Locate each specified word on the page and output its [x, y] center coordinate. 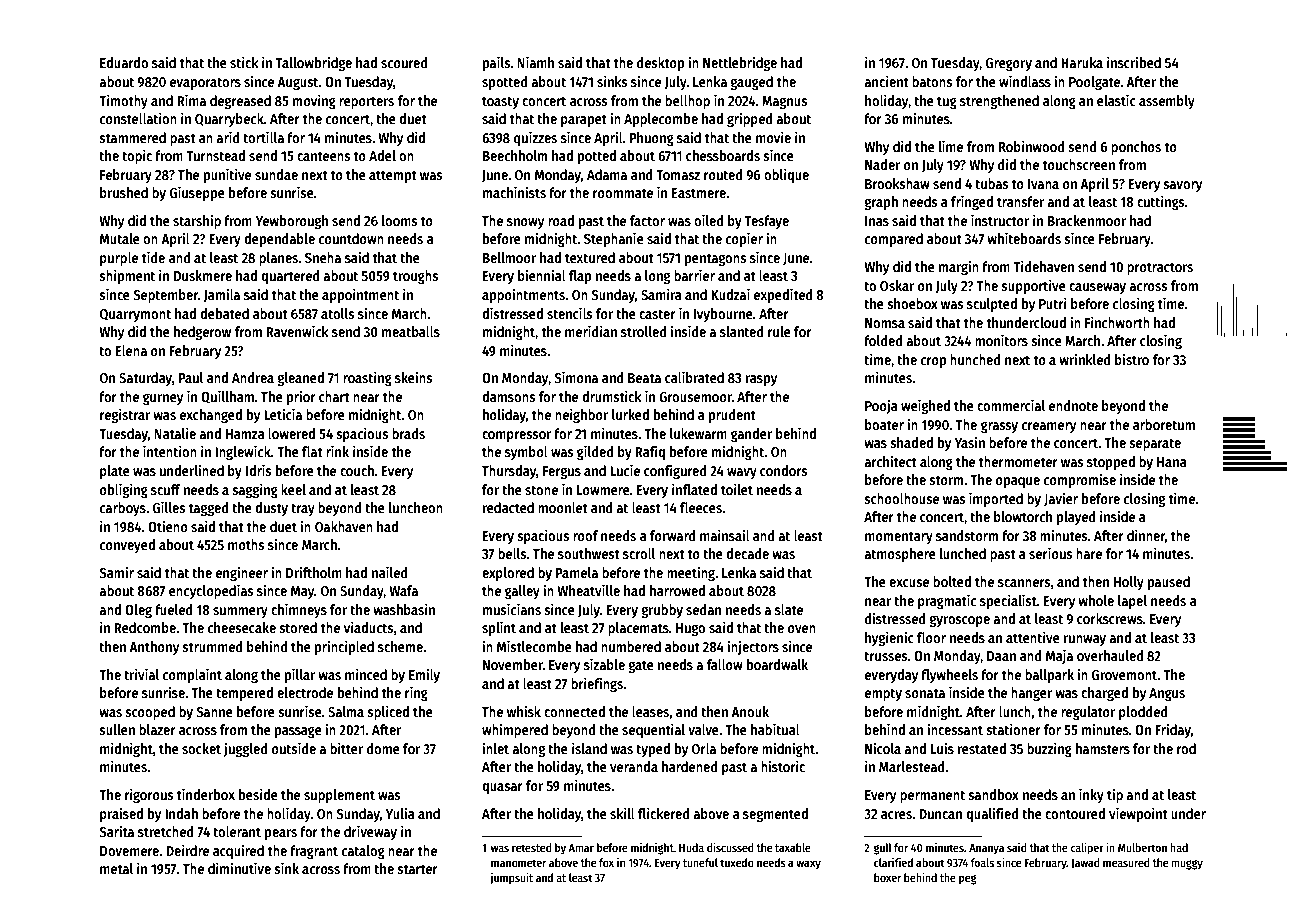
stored [298, 627]
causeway [1097, 288]
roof [585, 535]
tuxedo [737, 862]
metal [116, 868]
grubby [662, 611]
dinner [1146, 535]
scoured [404, 62]
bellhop [687, 102]
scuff [165, 489]
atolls [338, 313]
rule [779, 331]
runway [1085, 640]
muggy [1187, 865]
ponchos [1136, 148]
